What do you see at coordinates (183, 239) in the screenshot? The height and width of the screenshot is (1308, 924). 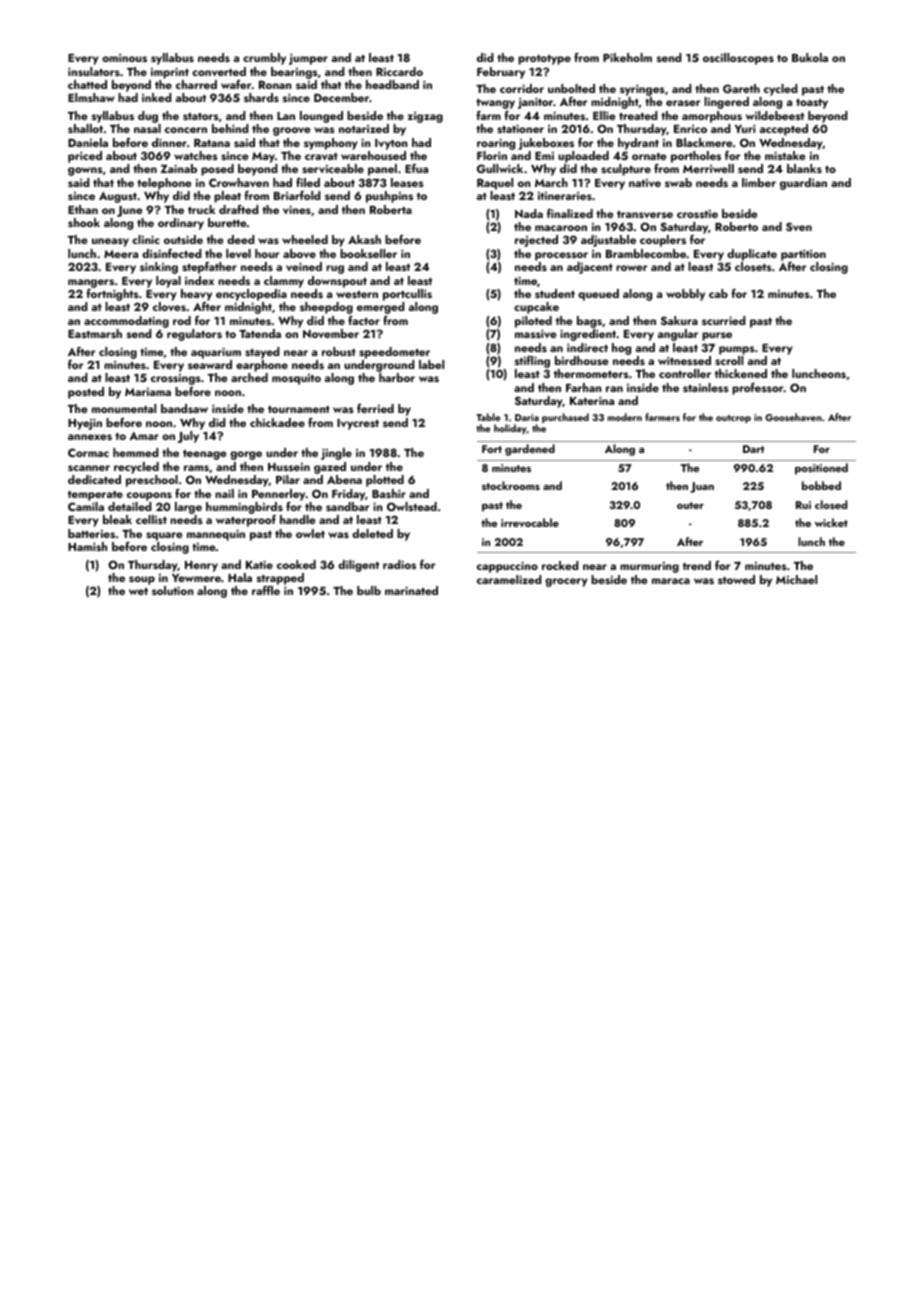 I see `outside` at bounding box center [183, 239].
